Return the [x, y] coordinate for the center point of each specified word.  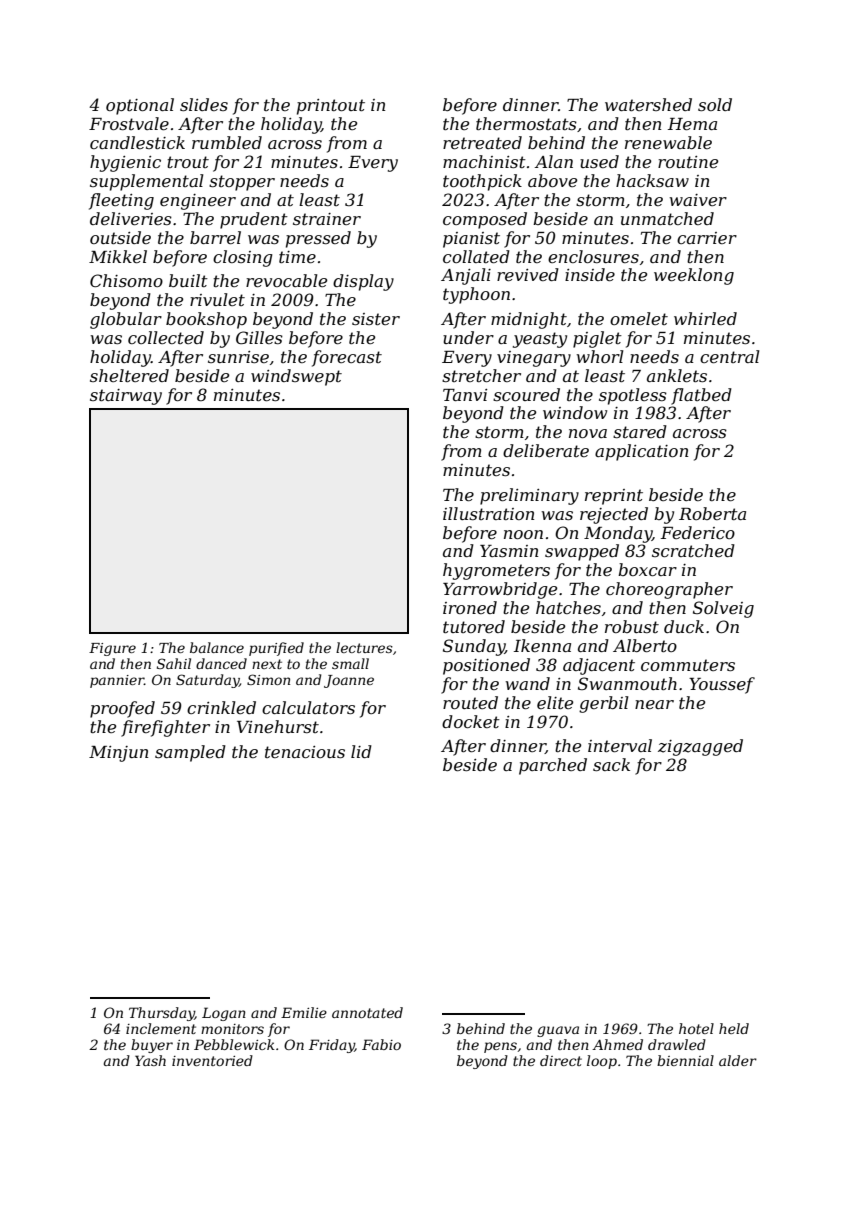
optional [140, 106]
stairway [126, 397]
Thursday [162, 1014]
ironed [470, 607]
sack [611, 764]
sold [715, 104]
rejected [614, 515]
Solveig [723, 609]
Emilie [304, 1012]
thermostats [526, 123]
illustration [488, 513]
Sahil [174, 663]
